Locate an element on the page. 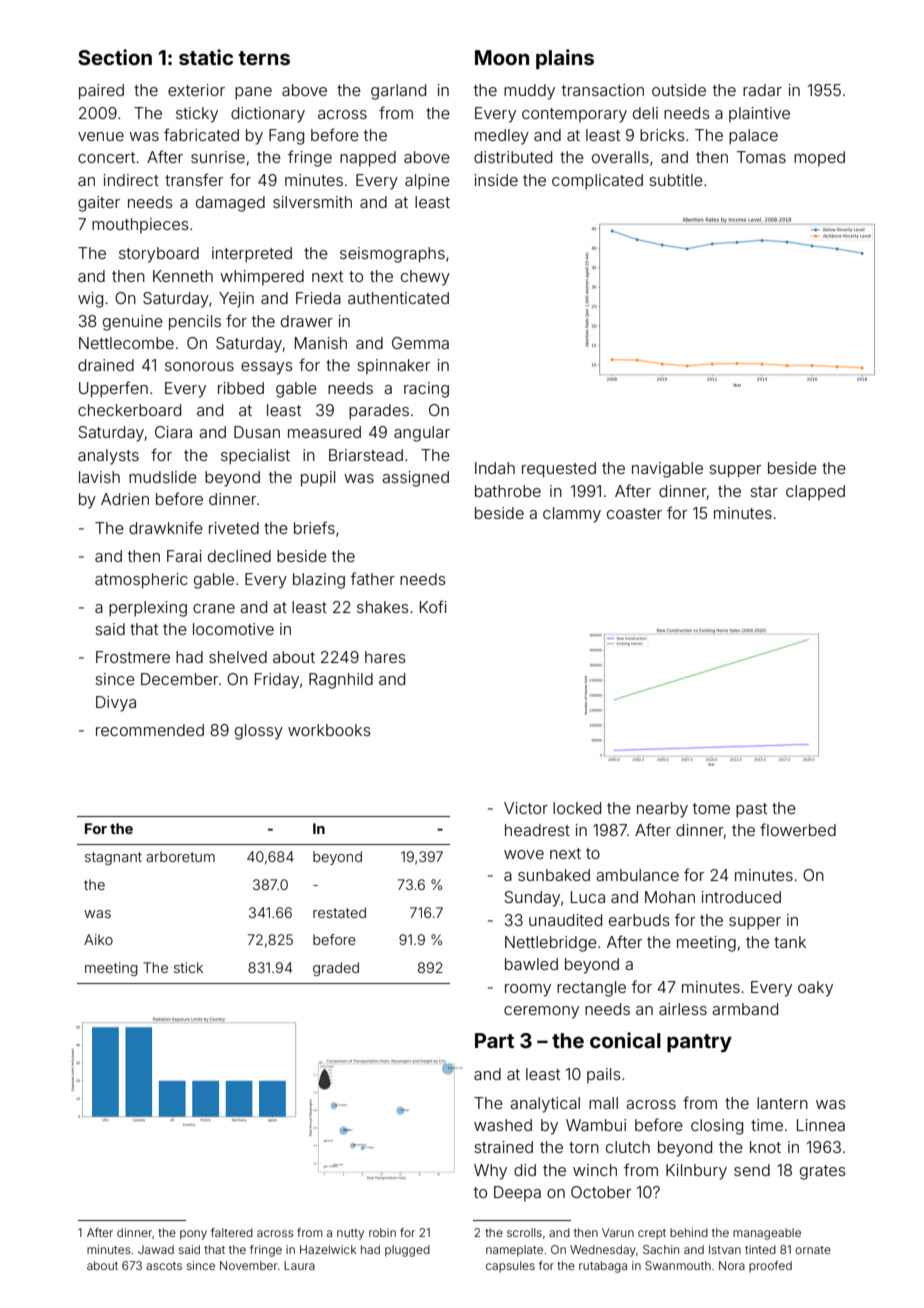 Image resolution: width=924 pixels, height=1308 pixels. dictionary is located at coordinates (268, 115).
